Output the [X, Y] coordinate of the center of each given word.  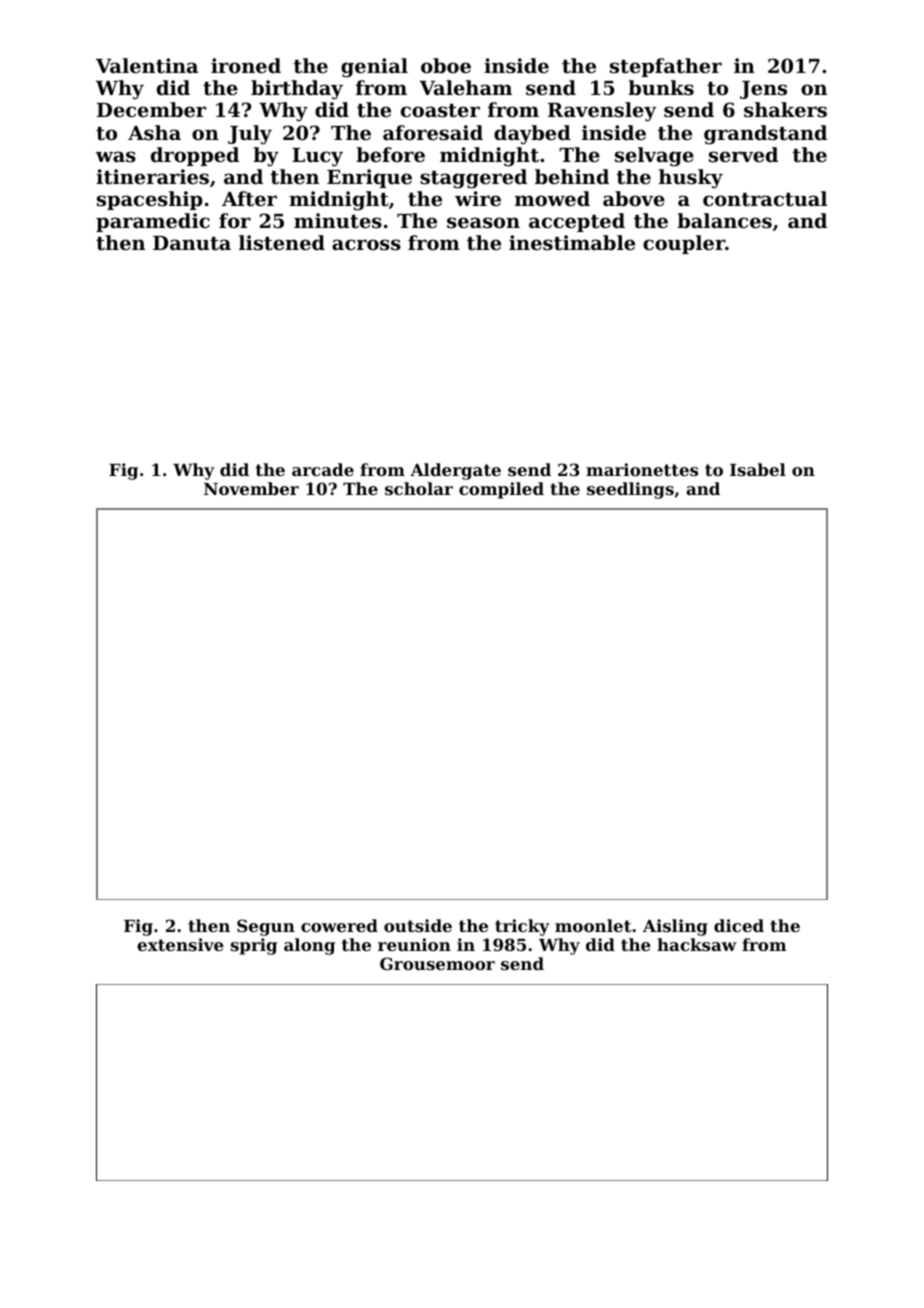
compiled [501, 490]
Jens [763, 90]
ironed [246, 65]
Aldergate [455, 471]
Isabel [758, 469]
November [251, 488]
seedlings [630, 490]
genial [374, 68]
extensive [180, 944]
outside [418, 925]
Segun [266, 927]
